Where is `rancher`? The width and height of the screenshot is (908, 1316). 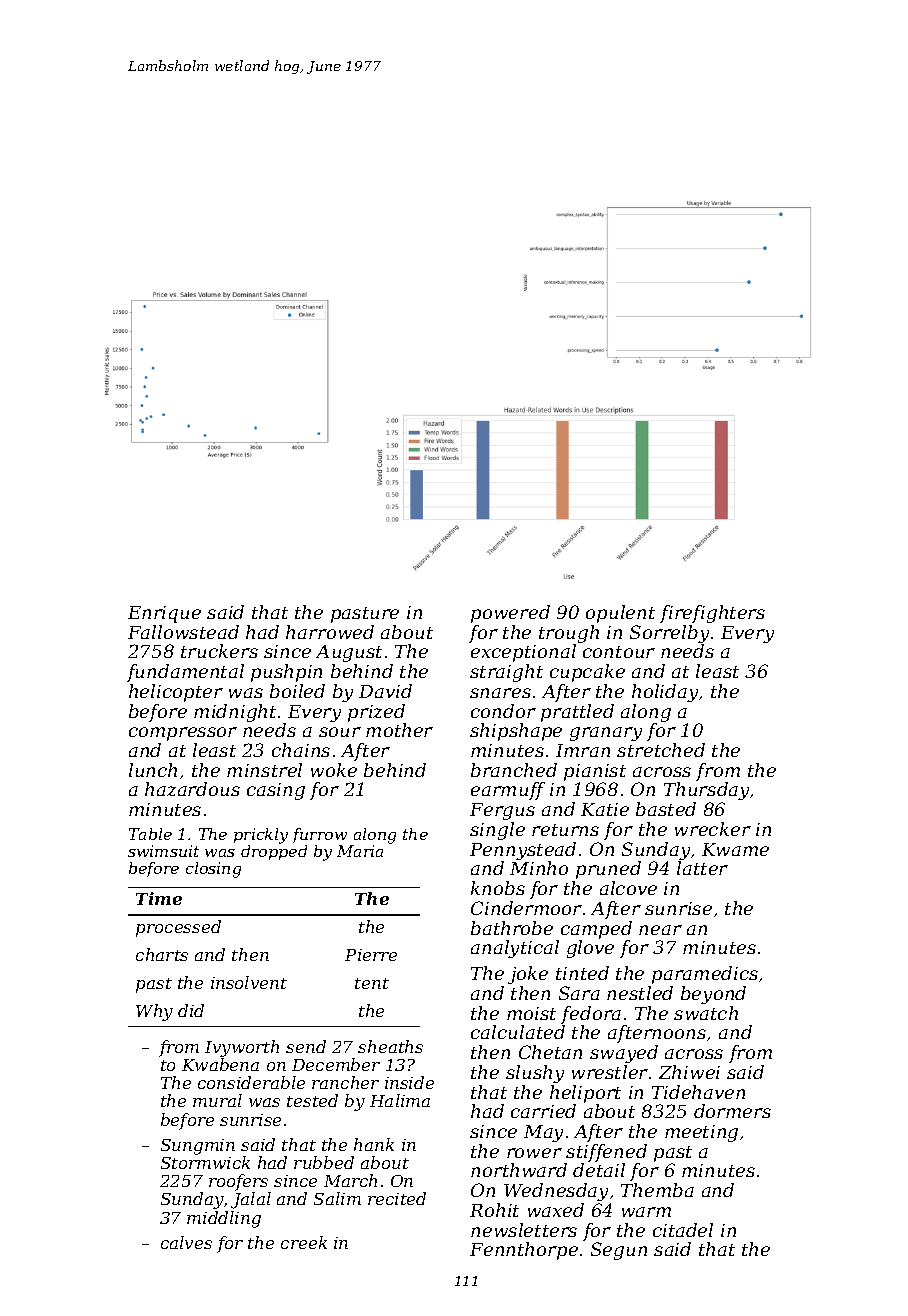
rancher is located at coordinates (345, 1082).
